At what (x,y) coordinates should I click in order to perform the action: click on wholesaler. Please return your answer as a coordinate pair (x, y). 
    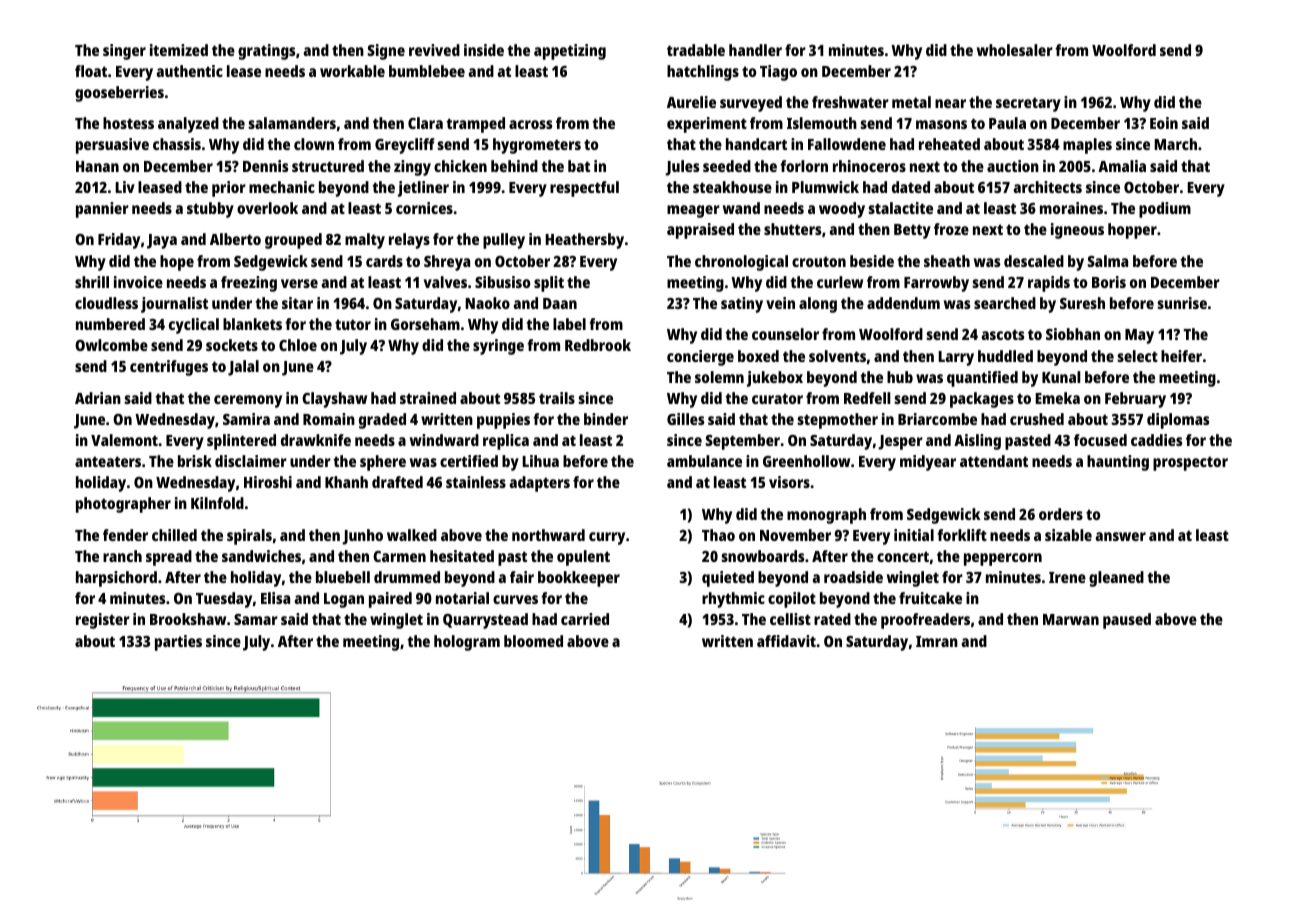
    Looking at the image, I should click on (1015, 50).
